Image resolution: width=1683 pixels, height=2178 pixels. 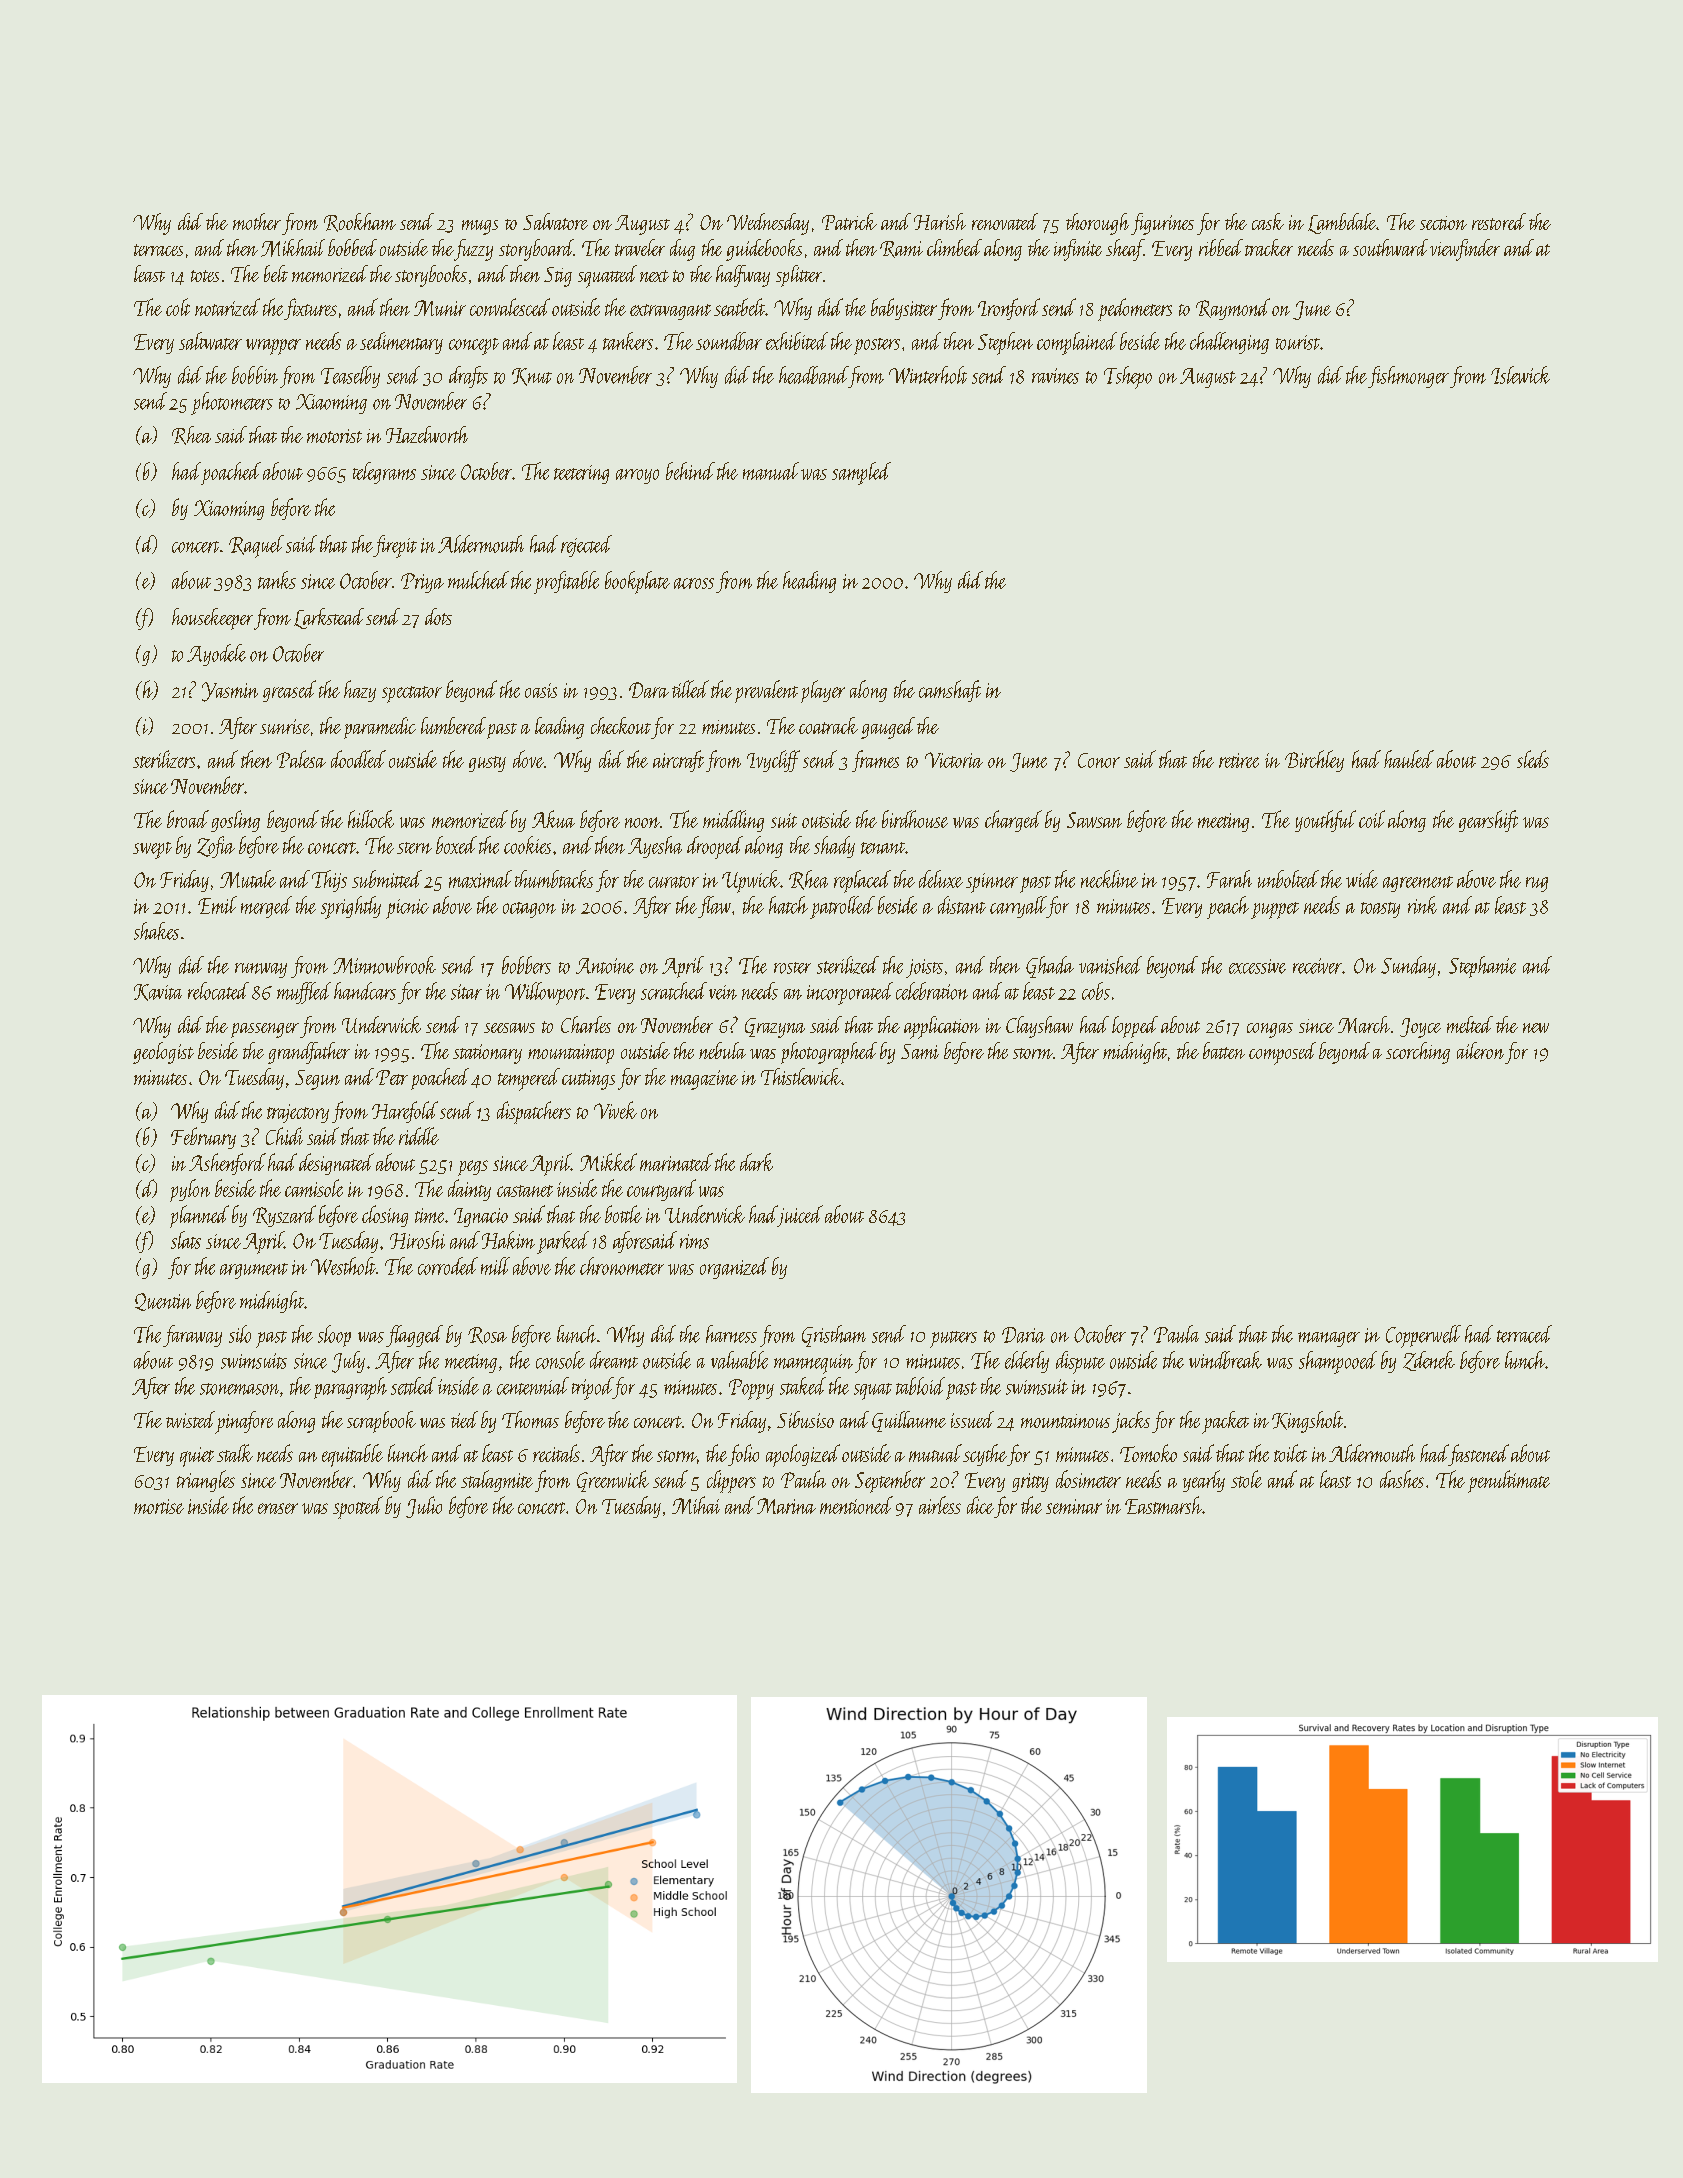 I want to click on lumbered, so click(x=453, y=725).
